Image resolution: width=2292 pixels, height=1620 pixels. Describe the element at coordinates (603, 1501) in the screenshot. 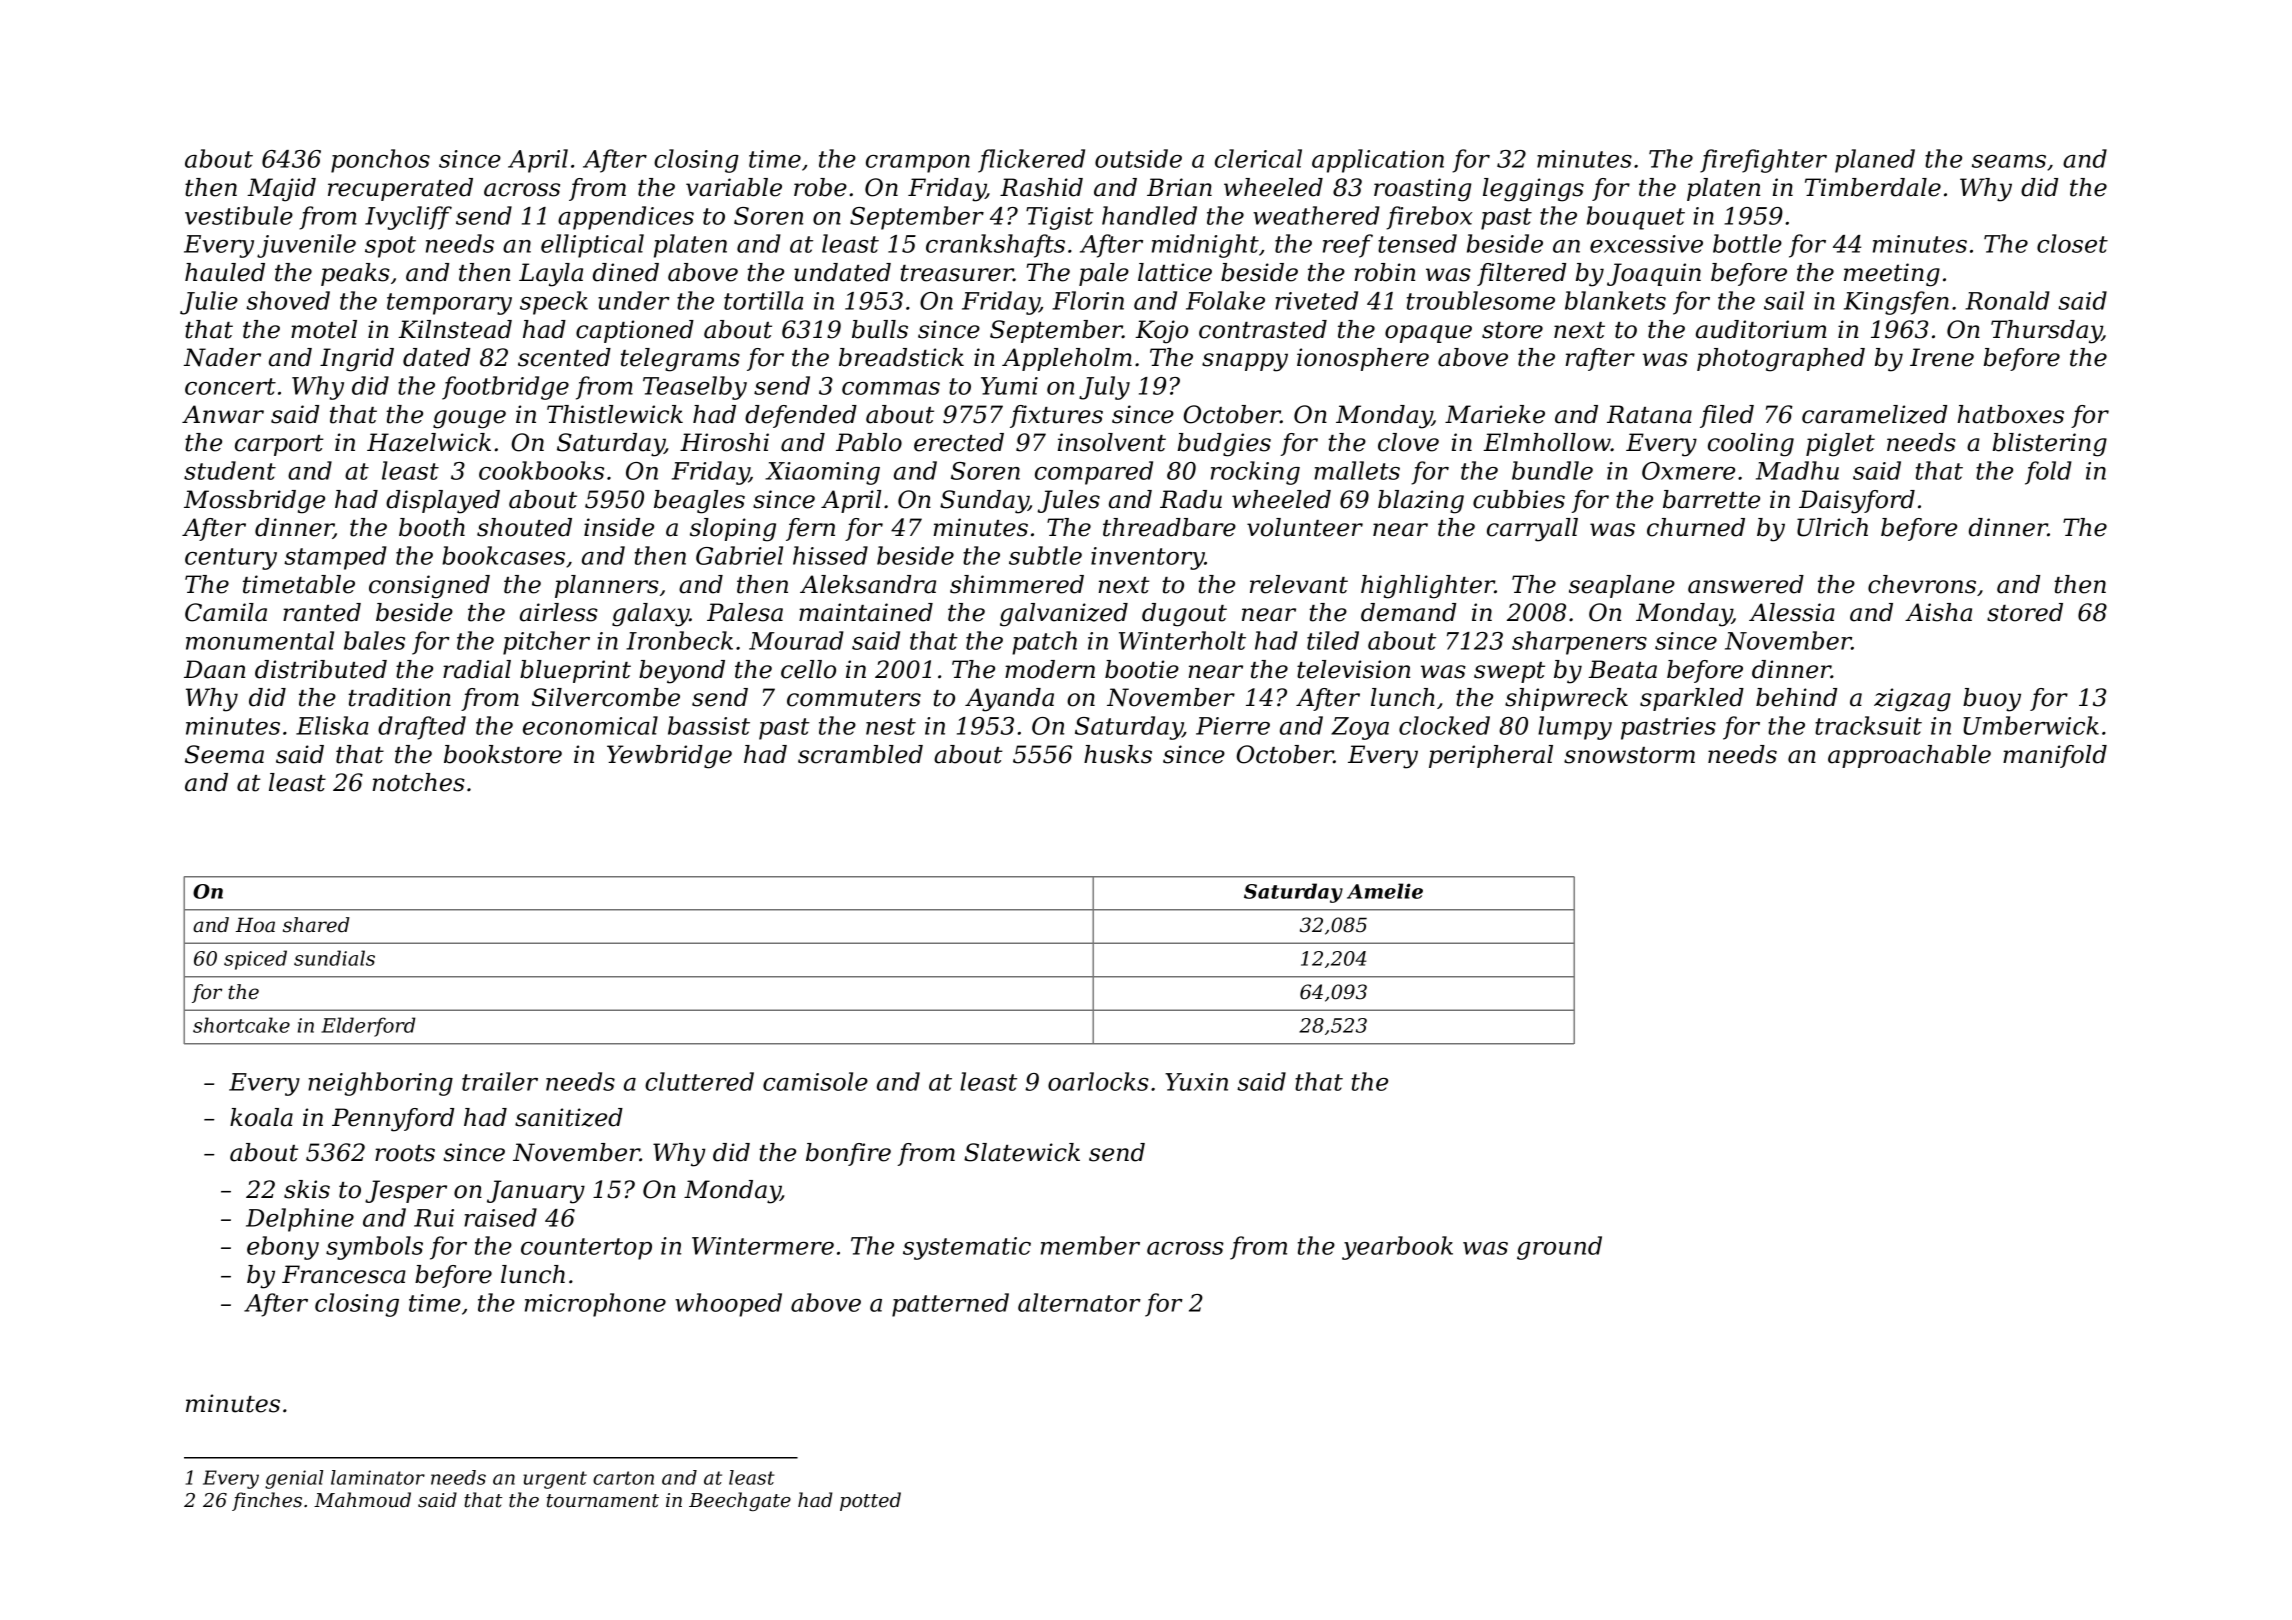

I see `tournament` at that location.
